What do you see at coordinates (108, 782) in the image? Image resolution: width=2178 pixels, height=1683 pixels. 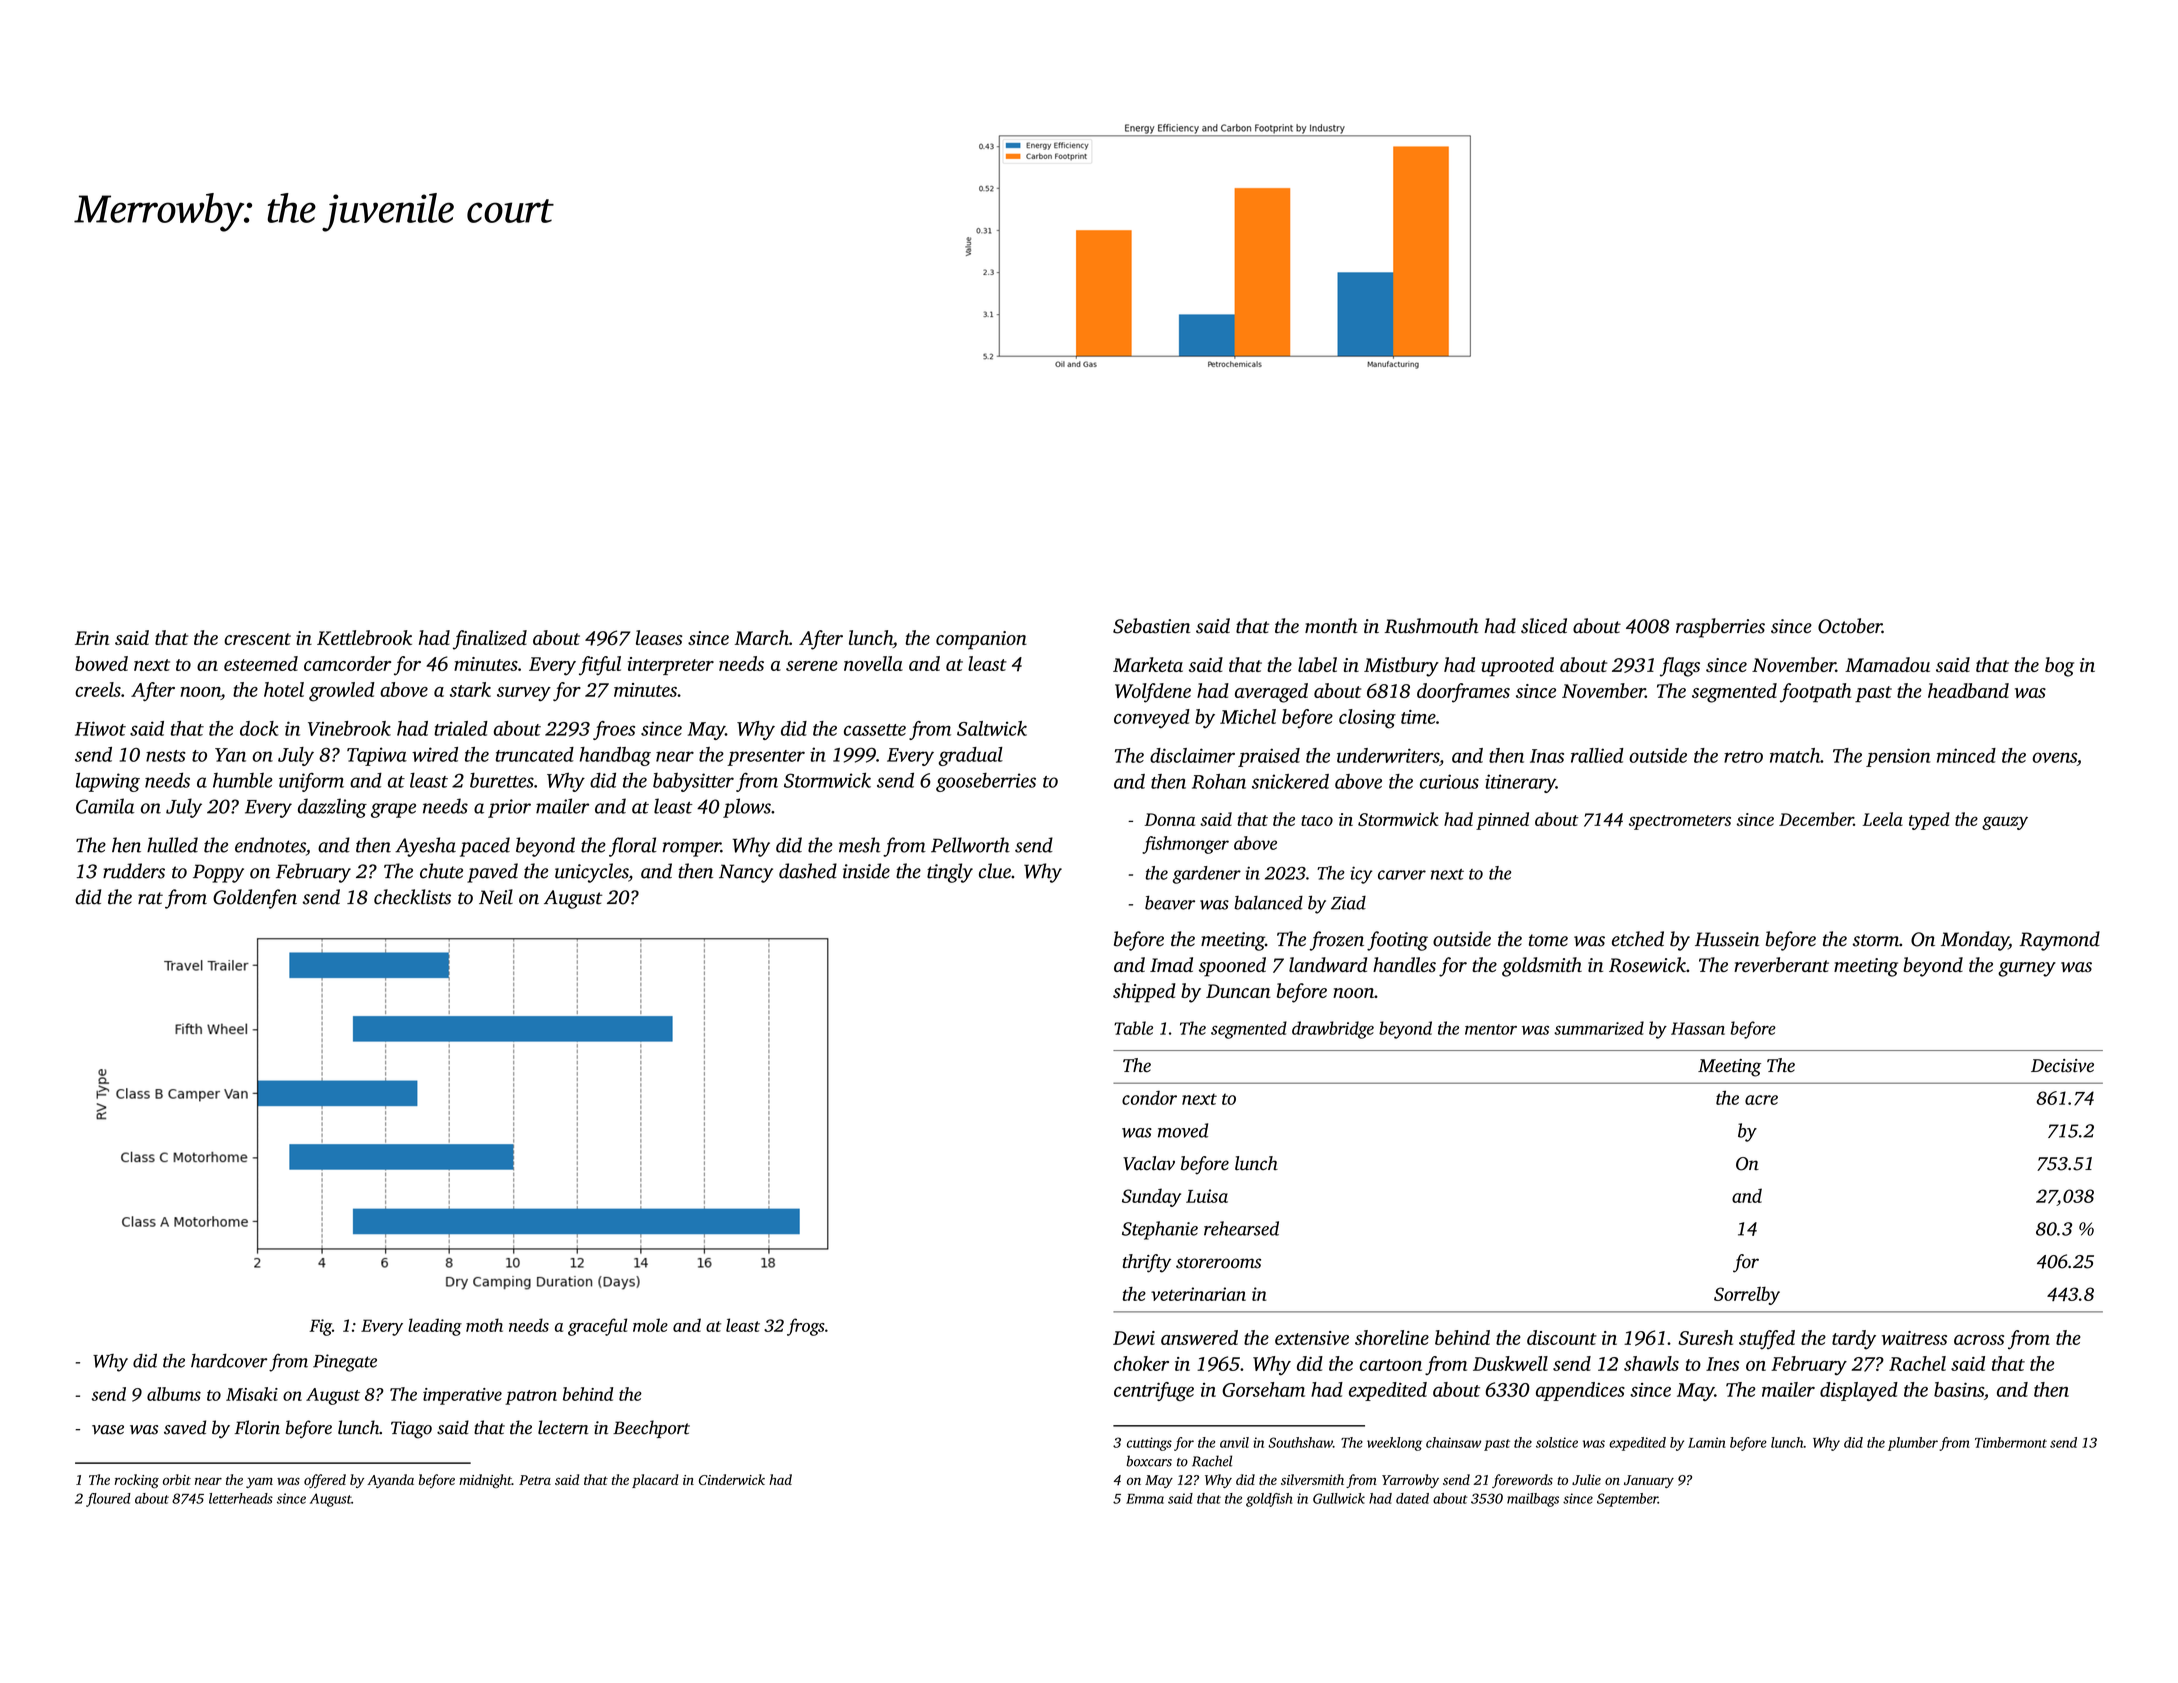 I see `lapwing` at bounding box center [108, 782].
